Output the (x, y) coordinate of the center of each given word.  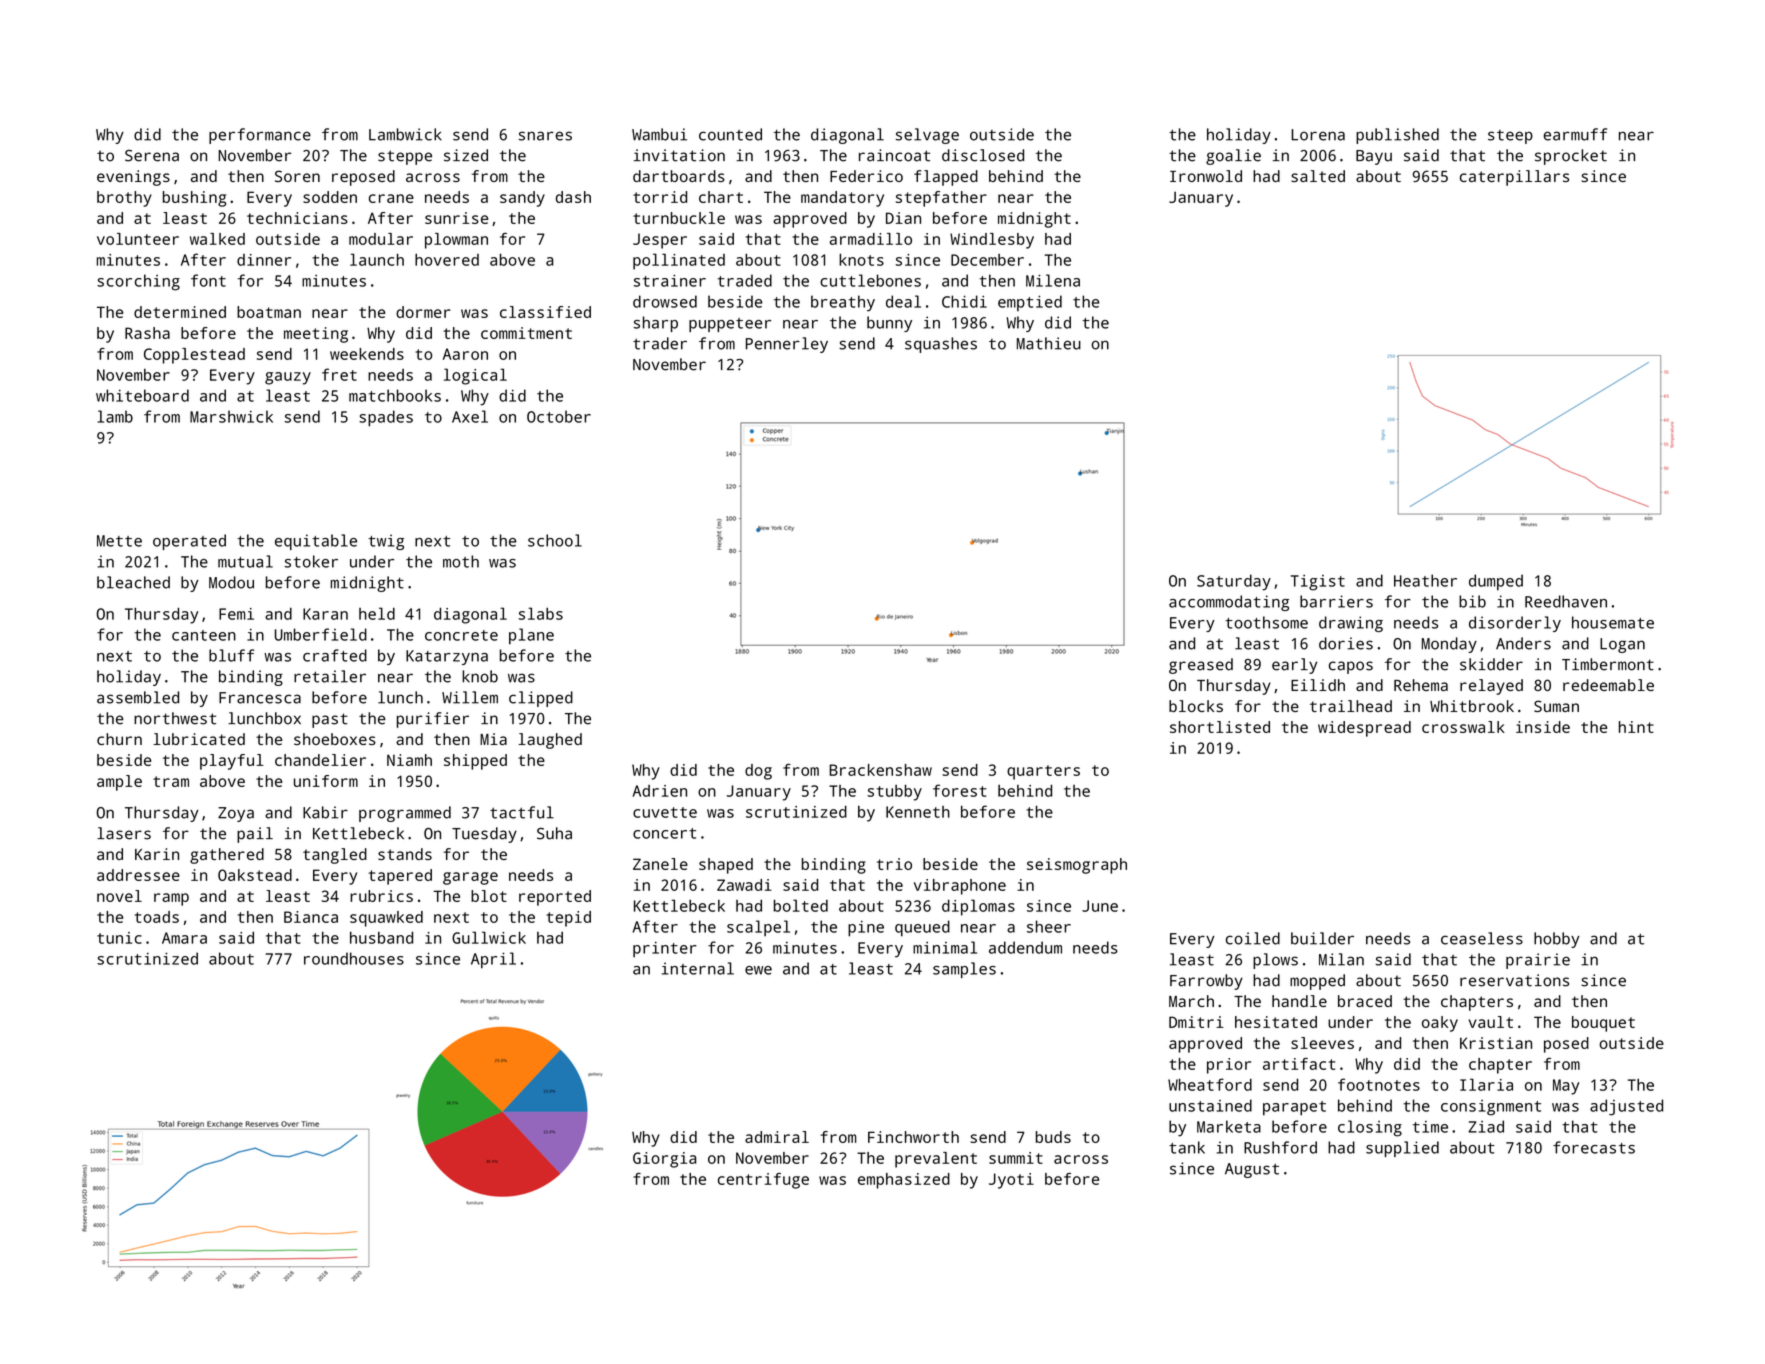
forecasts (1594, 1147)
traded (744, 280)
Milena (1053, 280)
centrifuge (763, 1181)
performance (260, 136)
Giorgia (664, 1160)
